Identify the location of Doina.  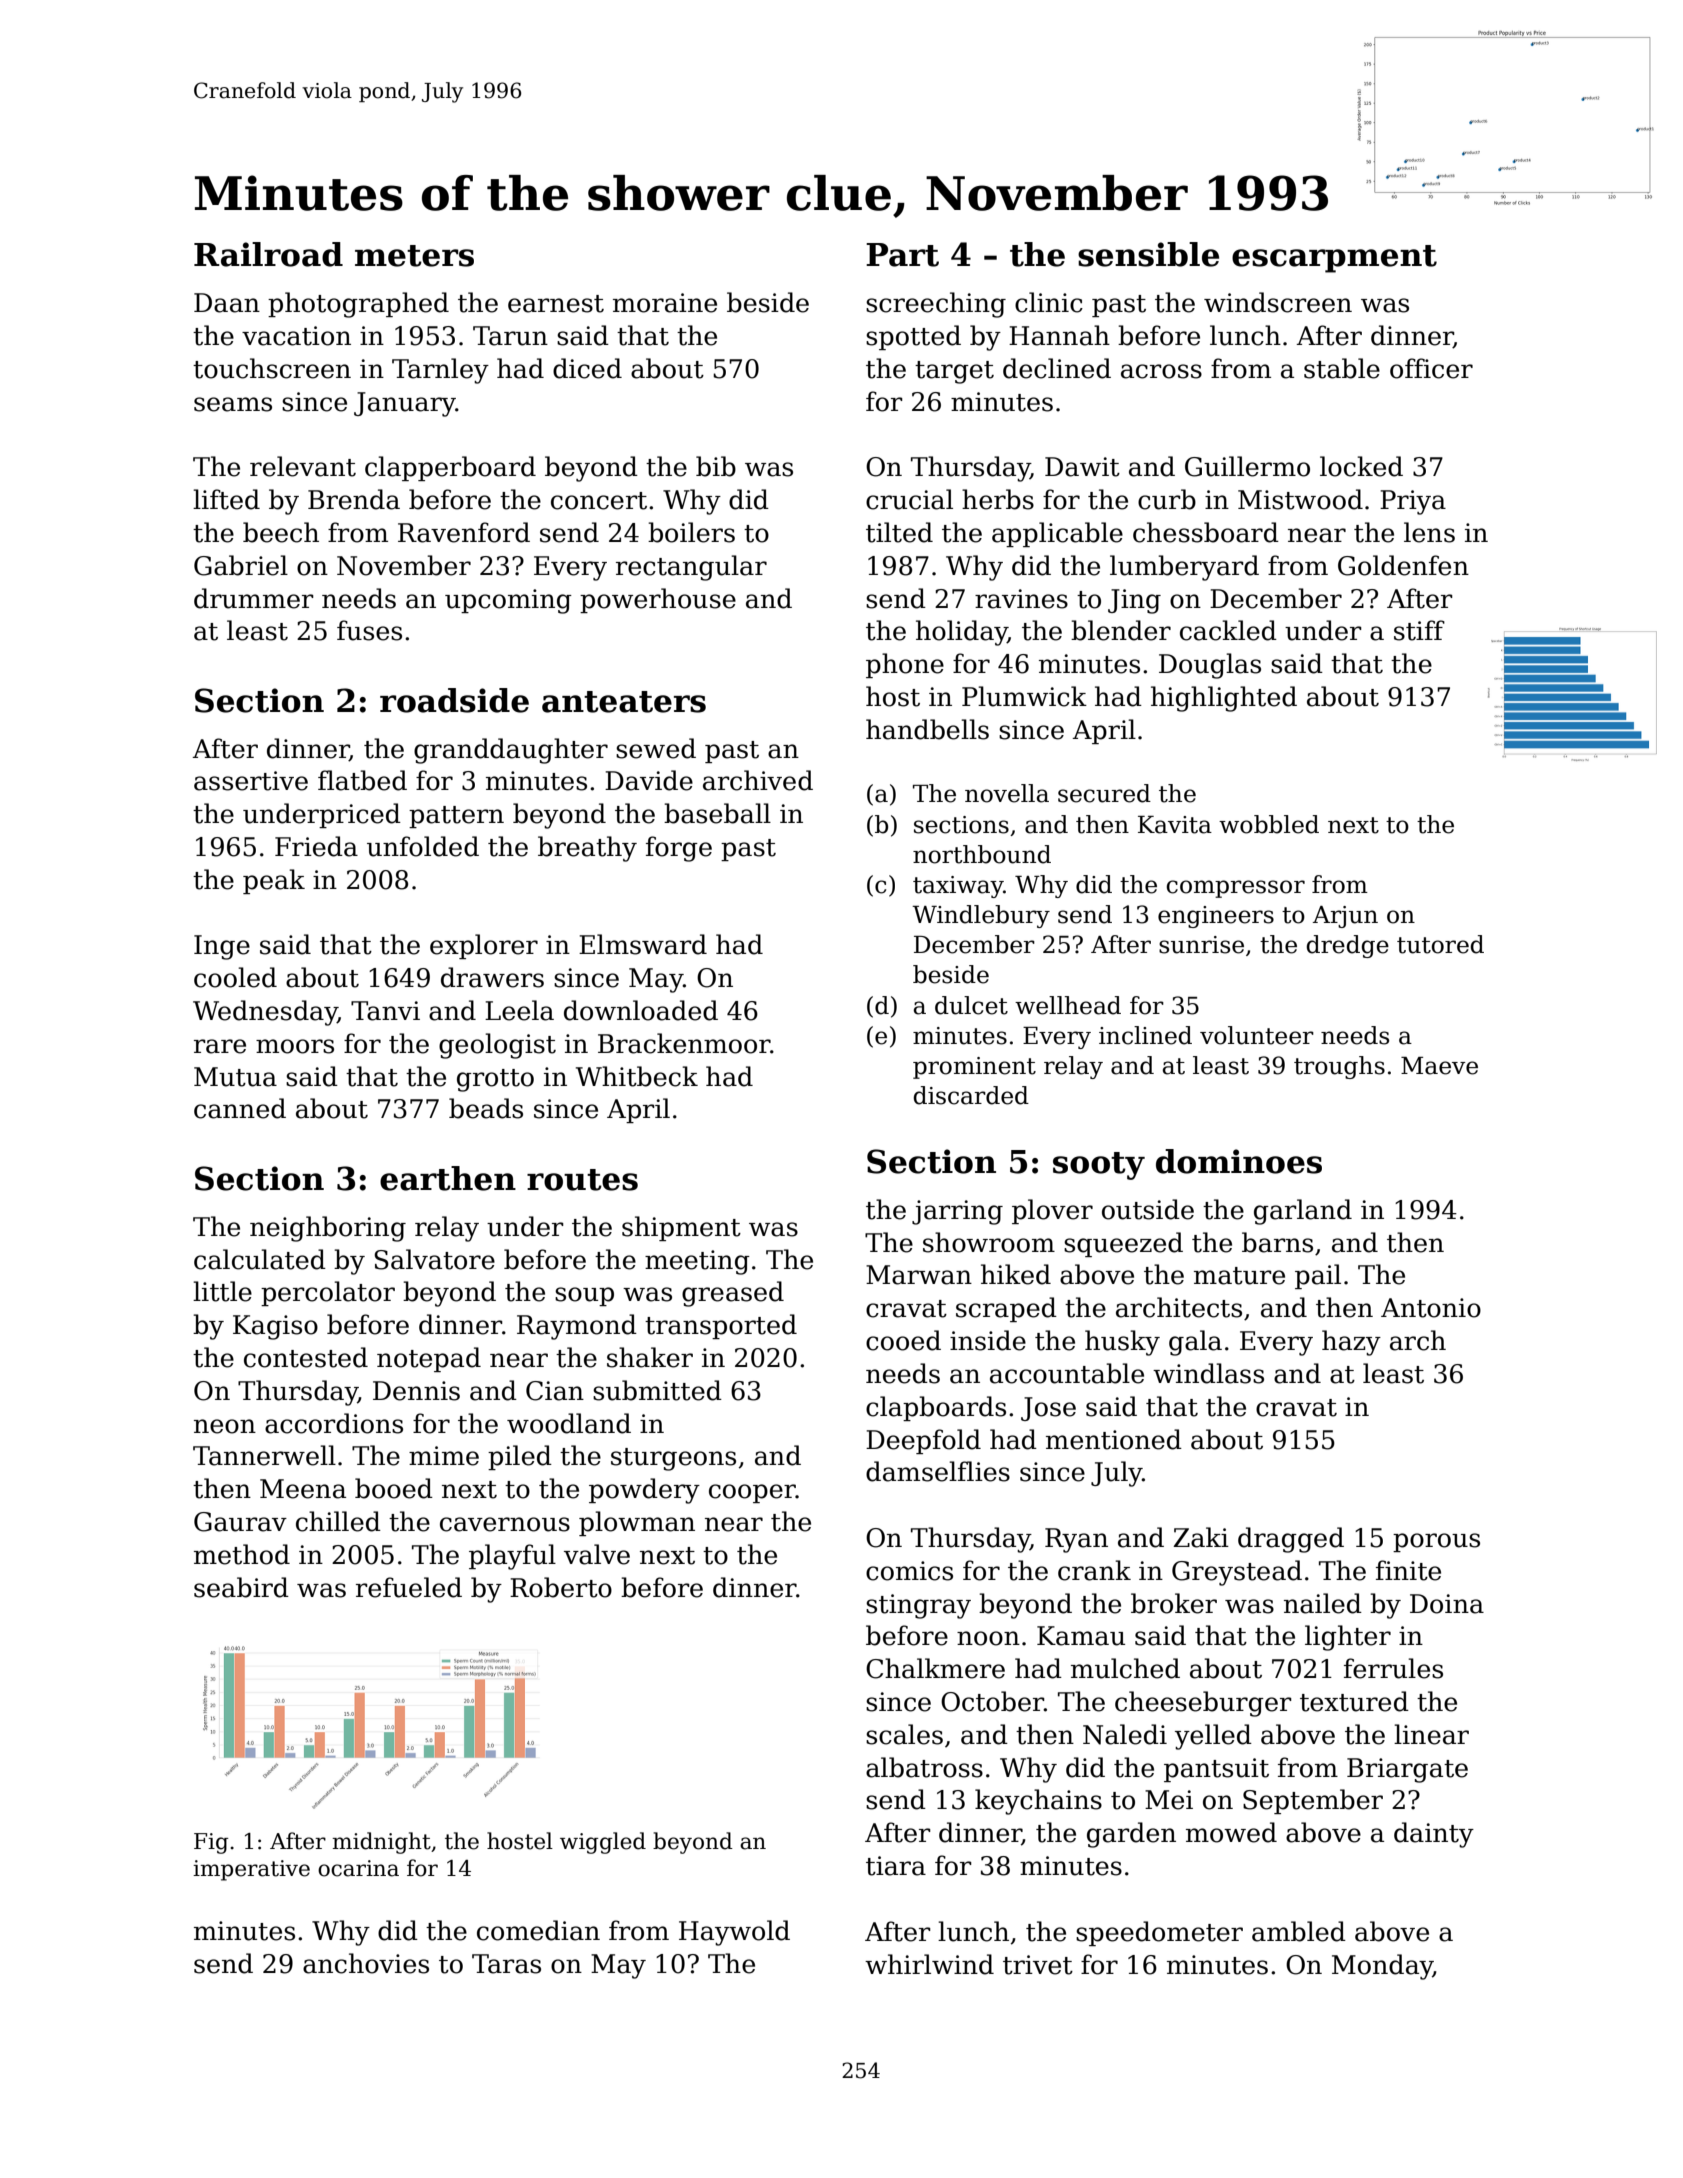
(1447, 1604).
